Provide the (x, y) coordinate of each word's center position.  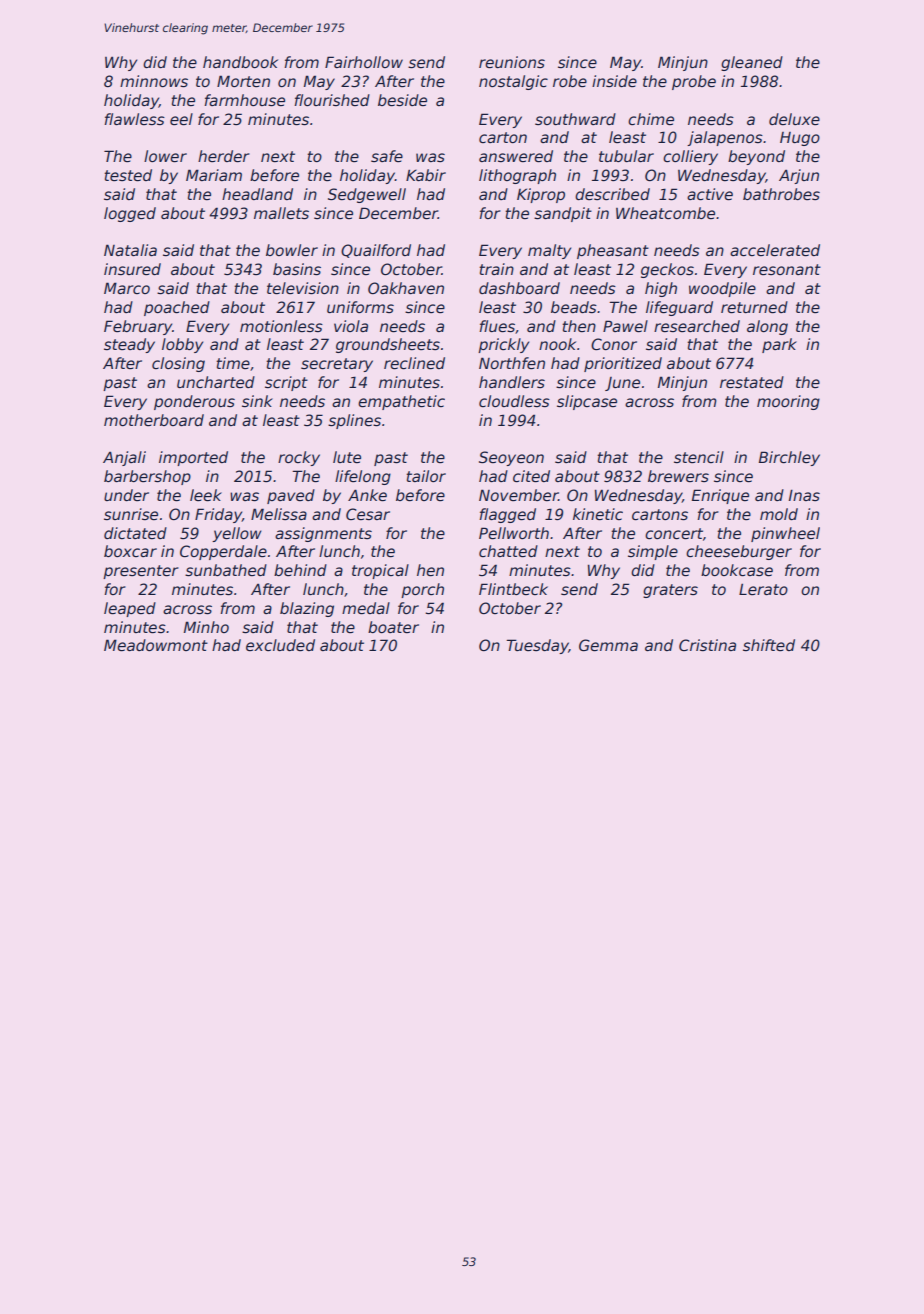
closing (178, 364)
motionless (281, 326)
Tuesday (537, 646)
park (779, 345)
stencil (699, 457)
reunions (512, 62)
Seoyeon (511, 458)
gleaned (752, 63)
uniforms (360, 307)
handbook (240, 62)
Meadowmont (156, 645)
